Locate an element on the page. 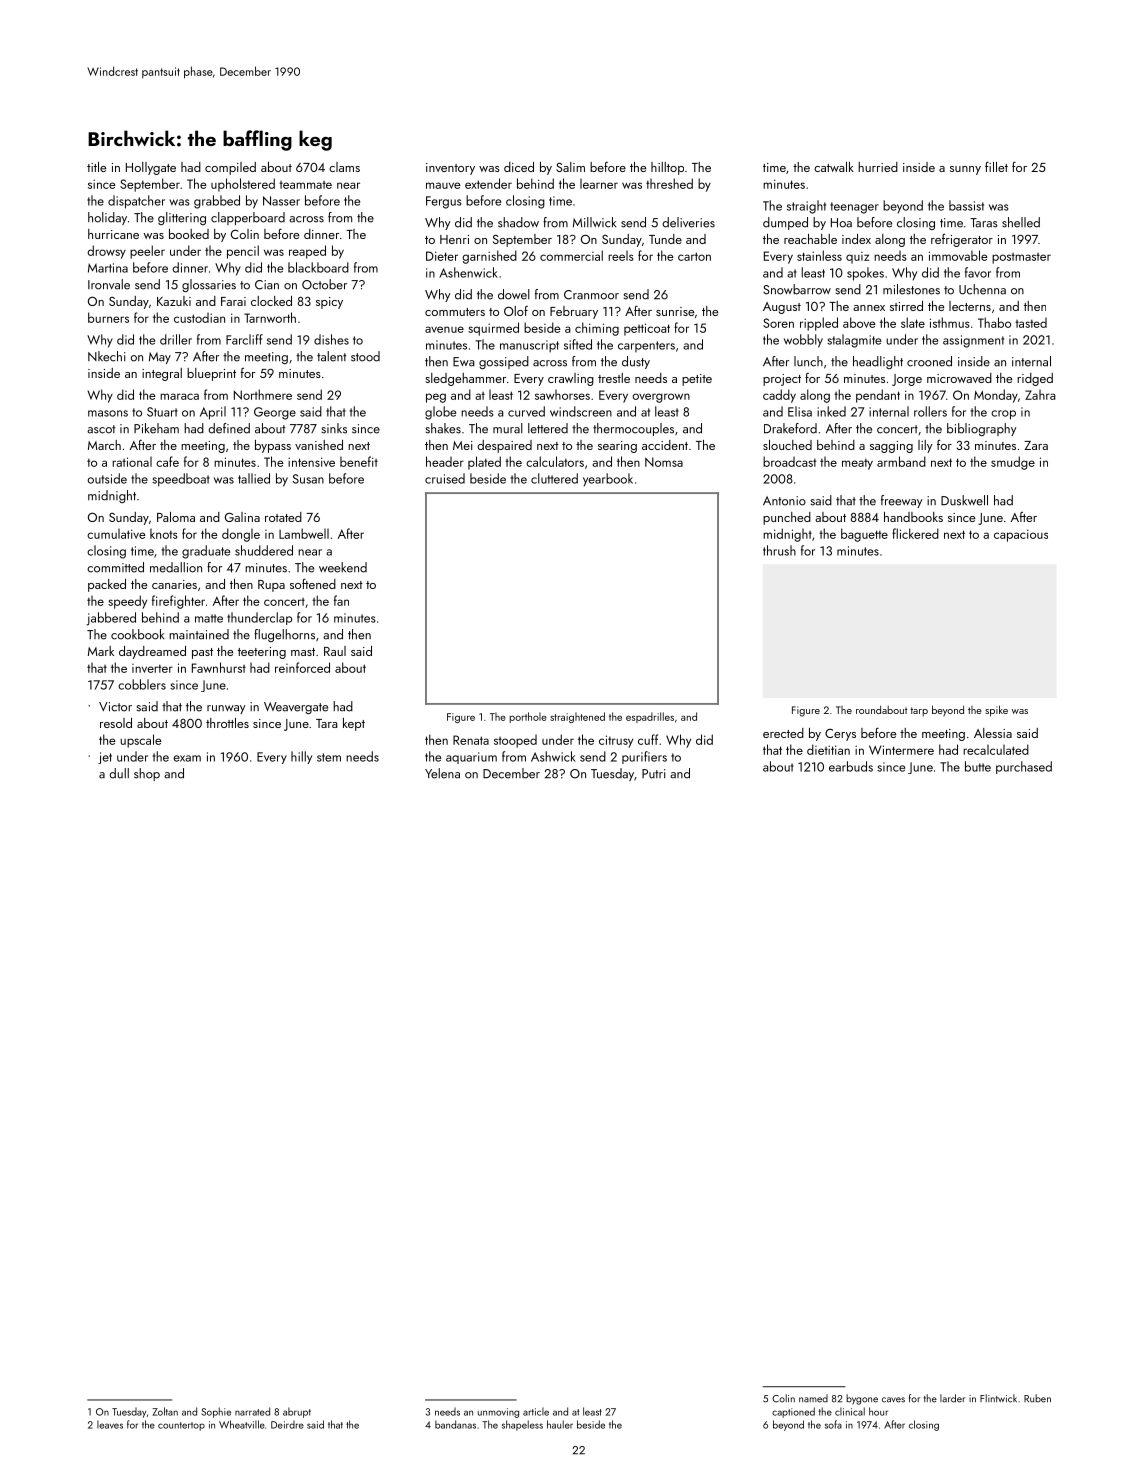  thrush is located at coordinates (779, 550).
